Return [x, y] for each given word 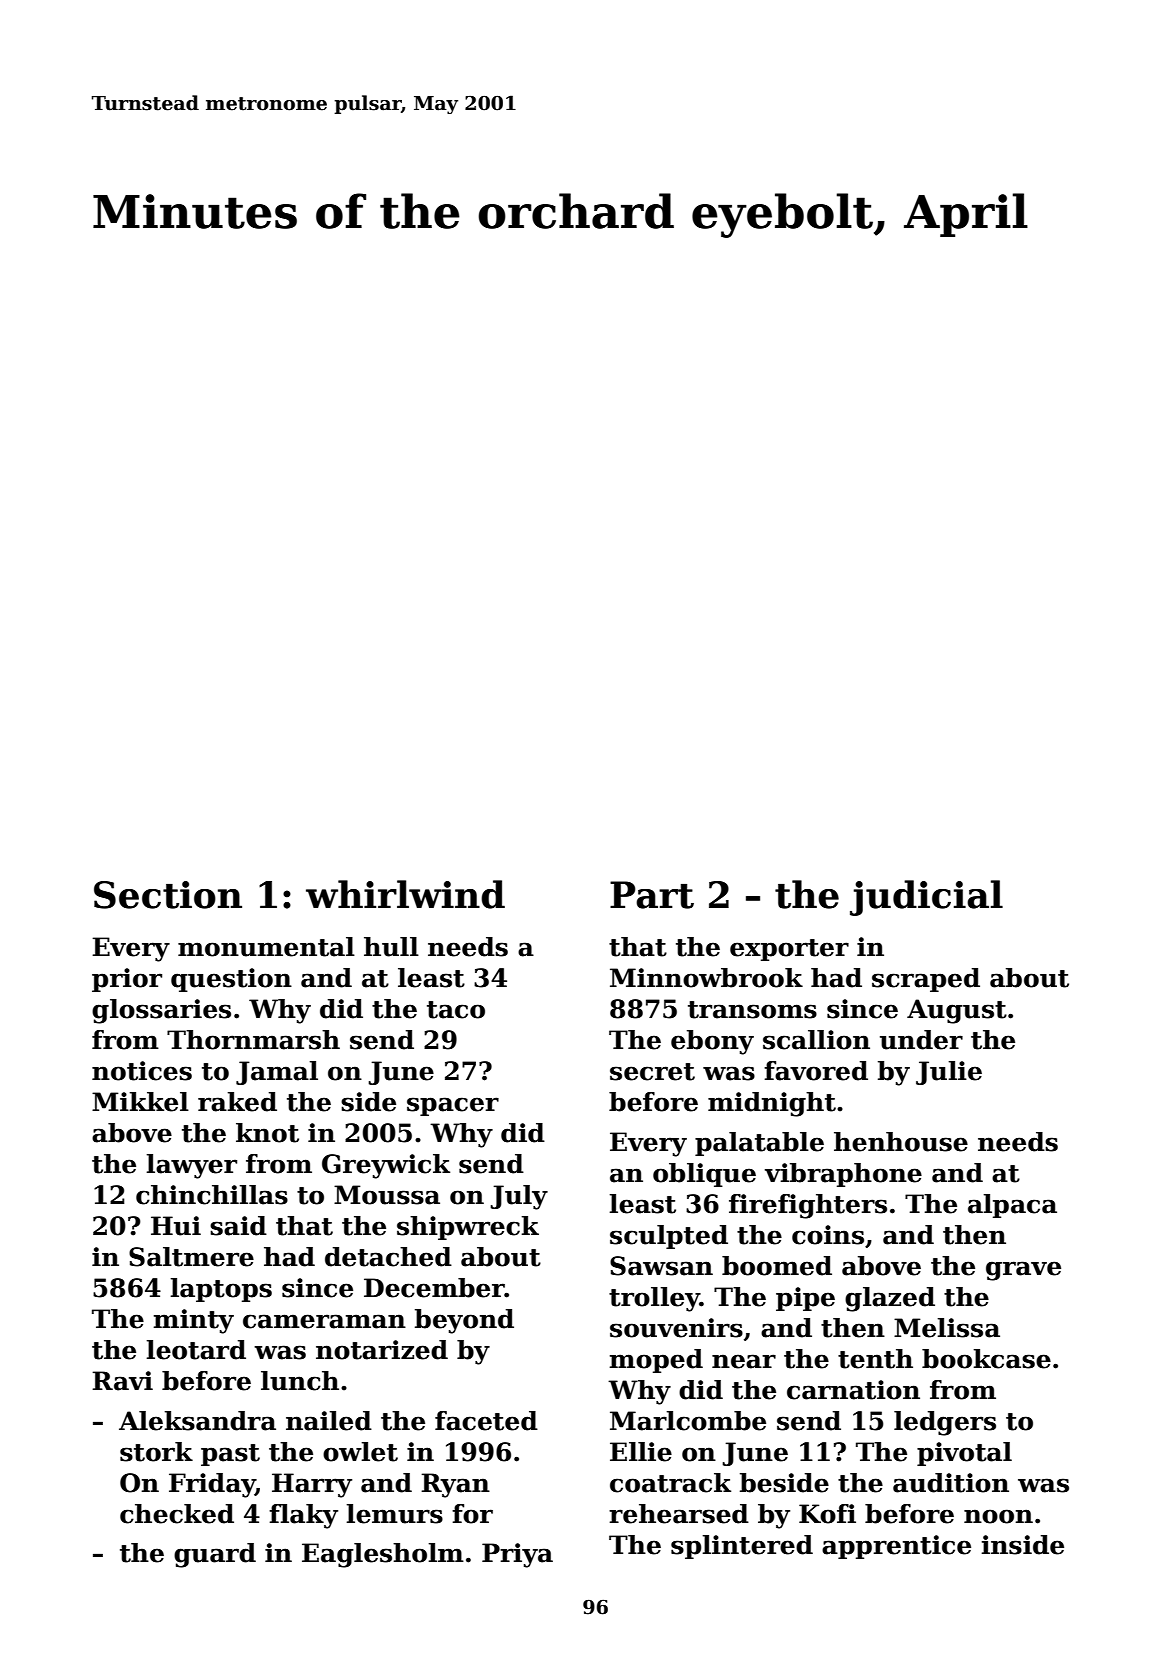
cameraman [324, 1321]
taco [456, 1010]
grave [1023, 1271]
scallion [816, 1040]
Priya [517, 1555]
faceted [486, 1421]
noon [998, 1516]
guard [215, 1555]
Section [168, 895]
